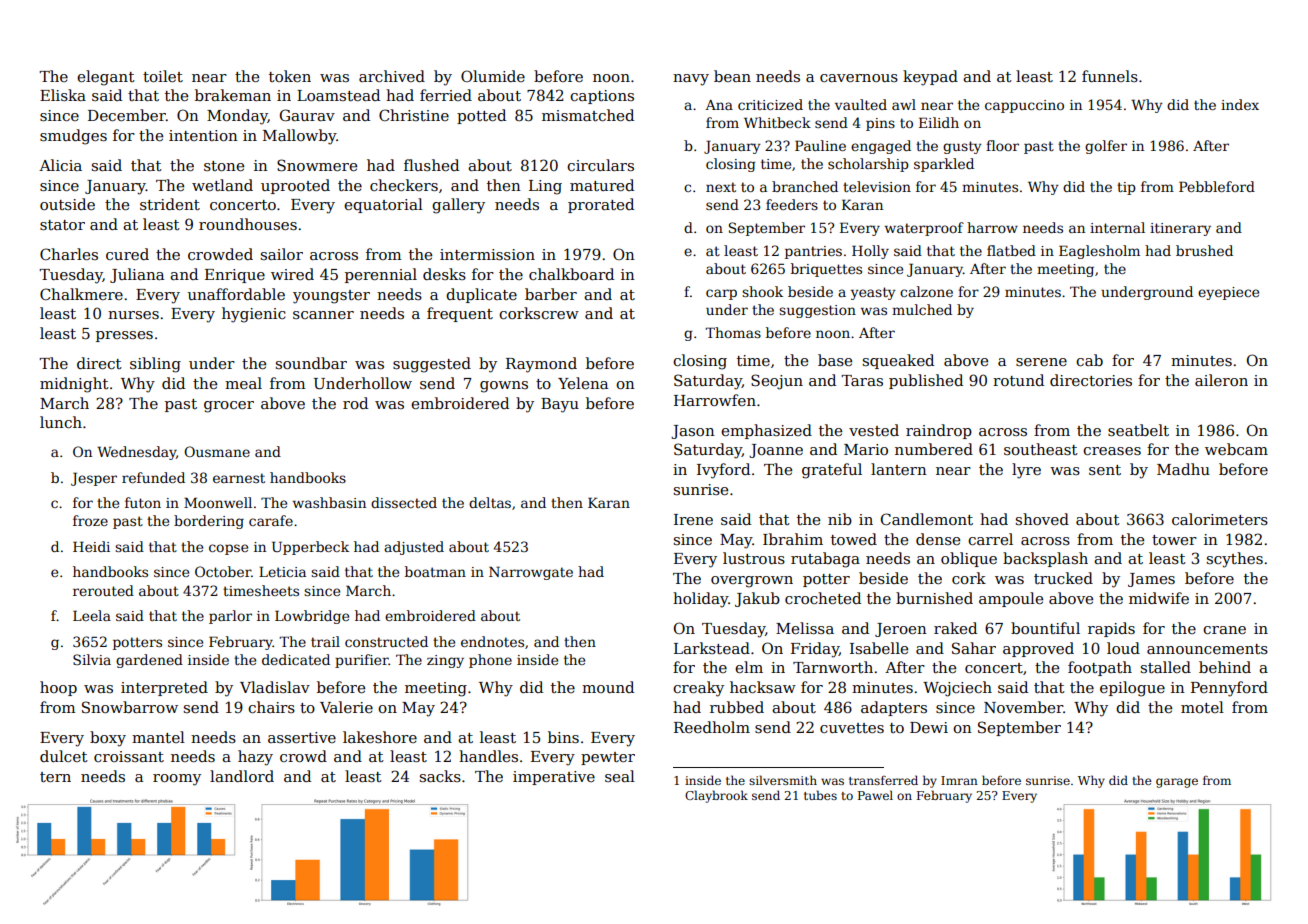 The width and height of the screenshot is (1308, 924). I want to click on Thomas, so click(733, 332).
